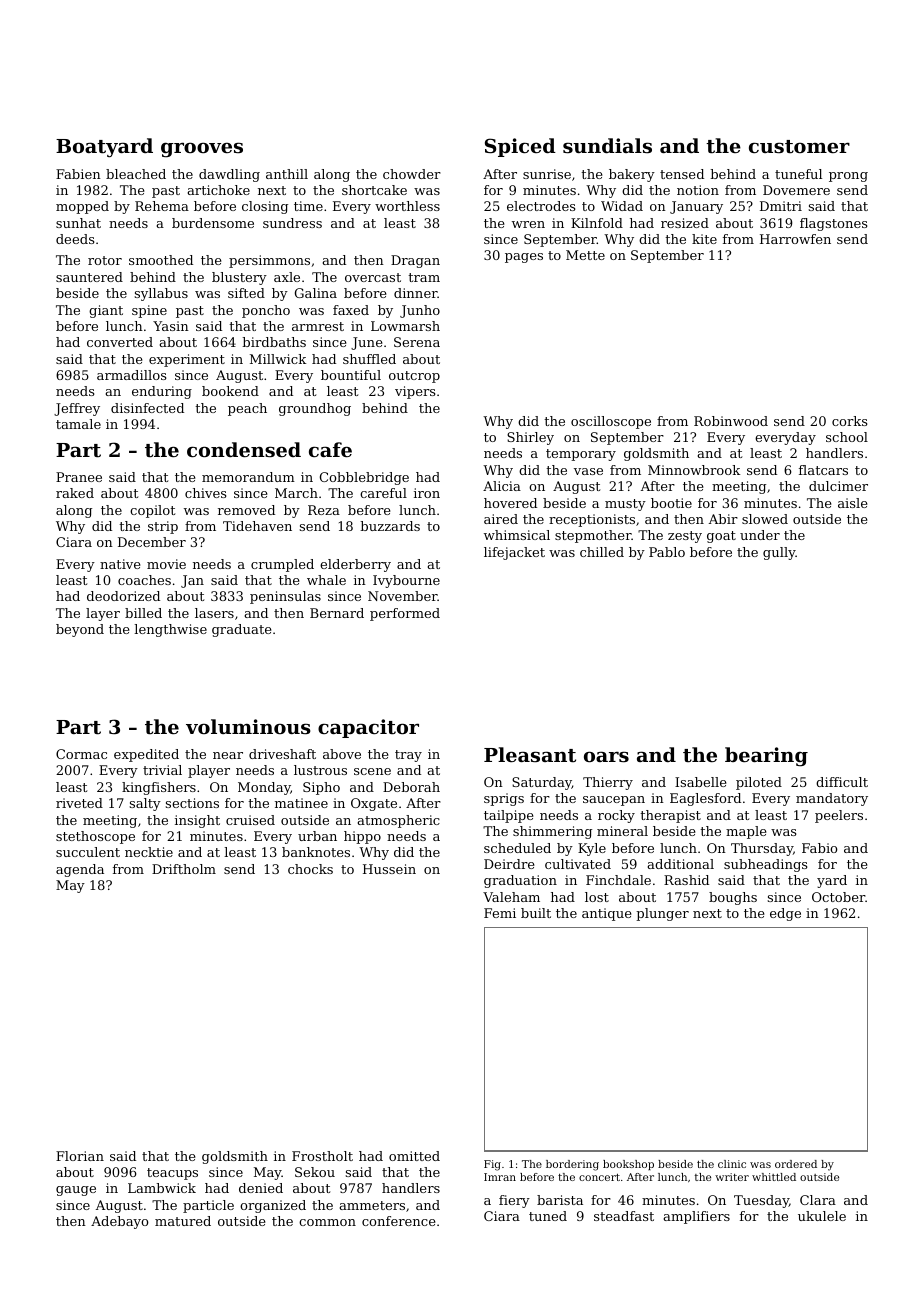 Image resolution: width=924 pixels, height=1311 pixels. What do you see at coordinates (398, 1221) in the screenshot?
I see `conference` at bounding box center [398, 1221].
